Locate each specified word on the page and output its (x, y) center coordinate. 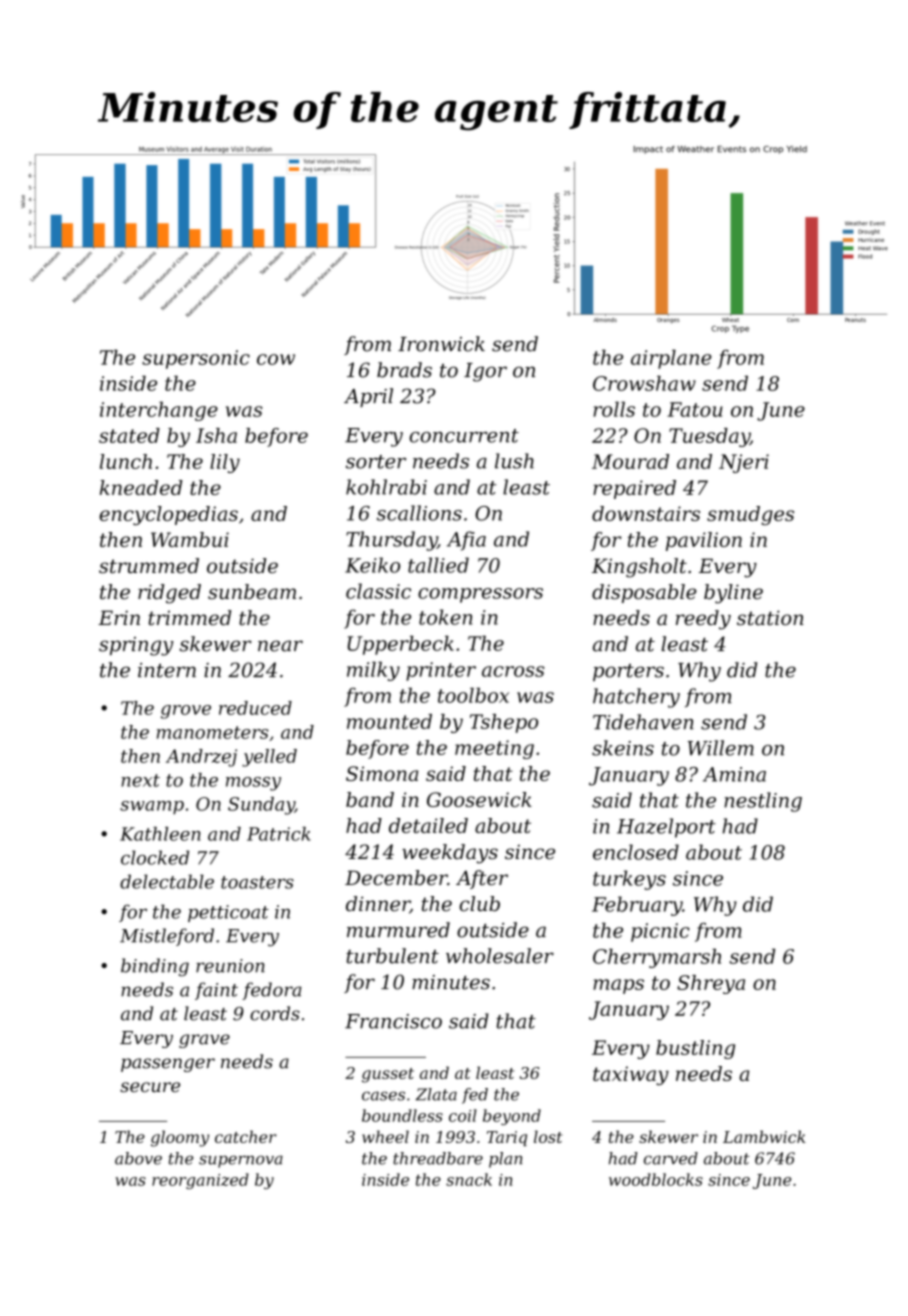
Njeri (744, 463)
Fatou (695, 409)
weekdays (450, 854)
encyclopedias (168, 515)
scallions (419, 513)
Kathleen (160, 834)
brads (404, 370)
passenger (168, 1065)
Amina (734, 774)
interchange (159, 411)
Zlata (436, 1094)
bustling (695, 1049)
